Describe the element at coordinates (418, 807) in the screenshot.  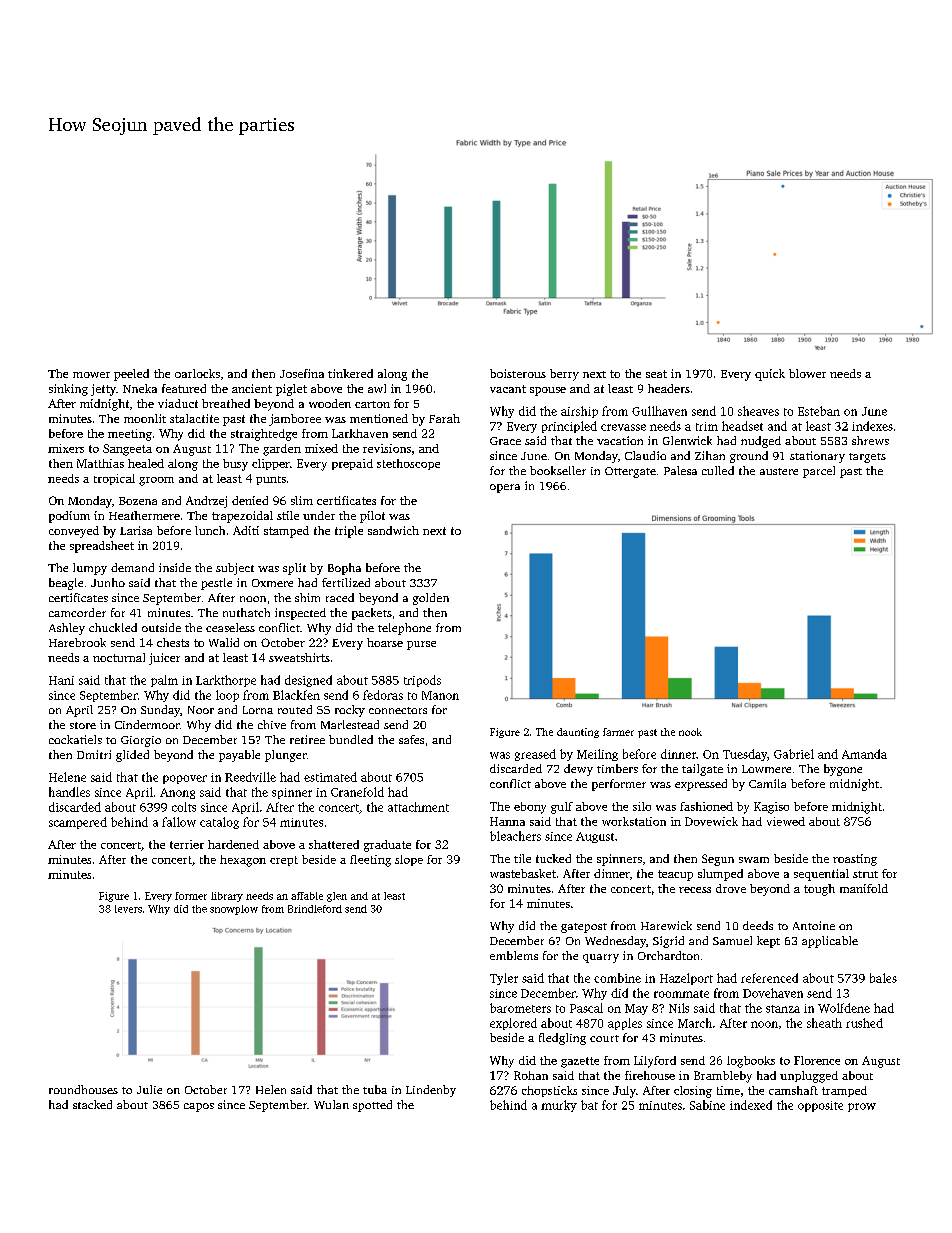
I see `attachment` at that location.
